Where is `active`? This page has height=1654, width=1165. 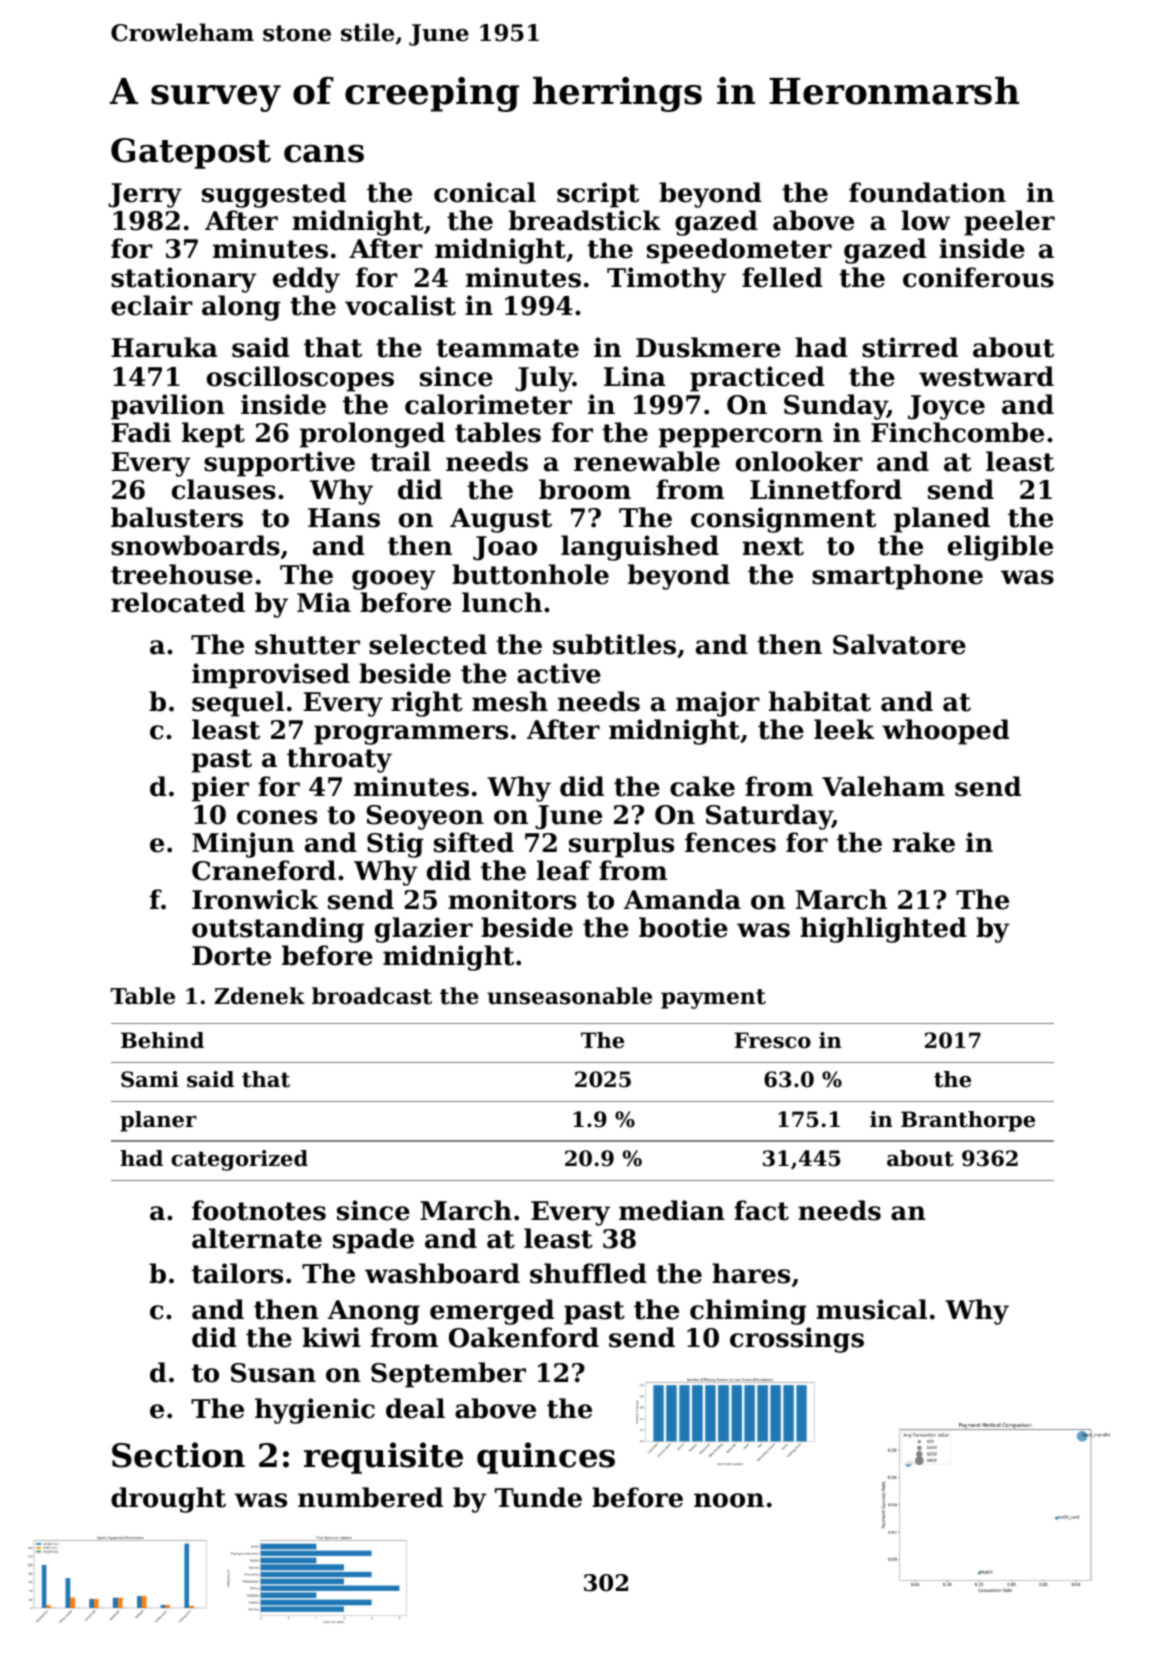
active is located at coordinates (559, 673).
